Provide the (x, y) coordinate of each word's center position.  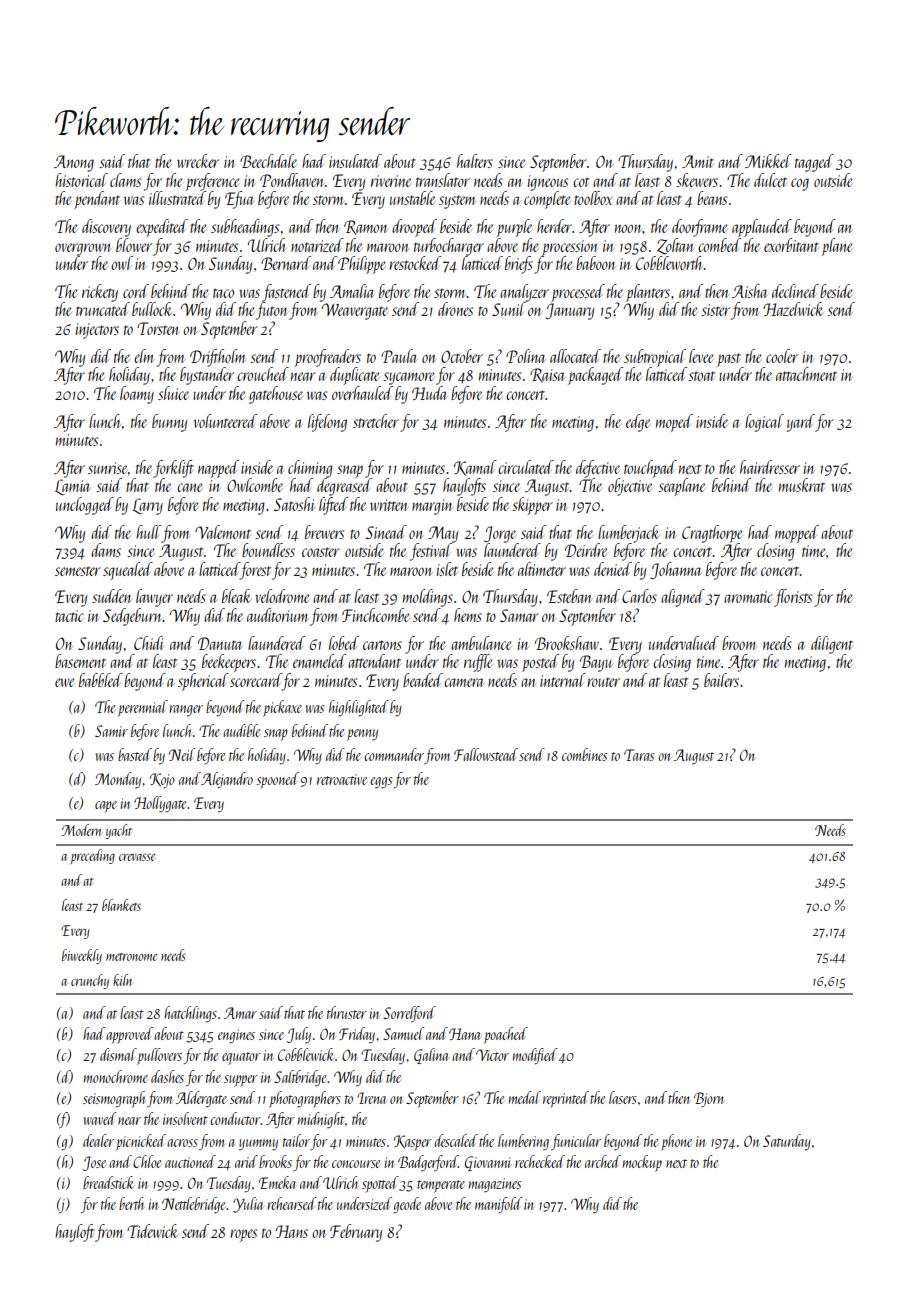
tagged (814, 163)
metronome (131, 957)
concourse (356, 1164)
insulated (355, 161)
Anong (74, 163)
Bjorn (708, 1099)
